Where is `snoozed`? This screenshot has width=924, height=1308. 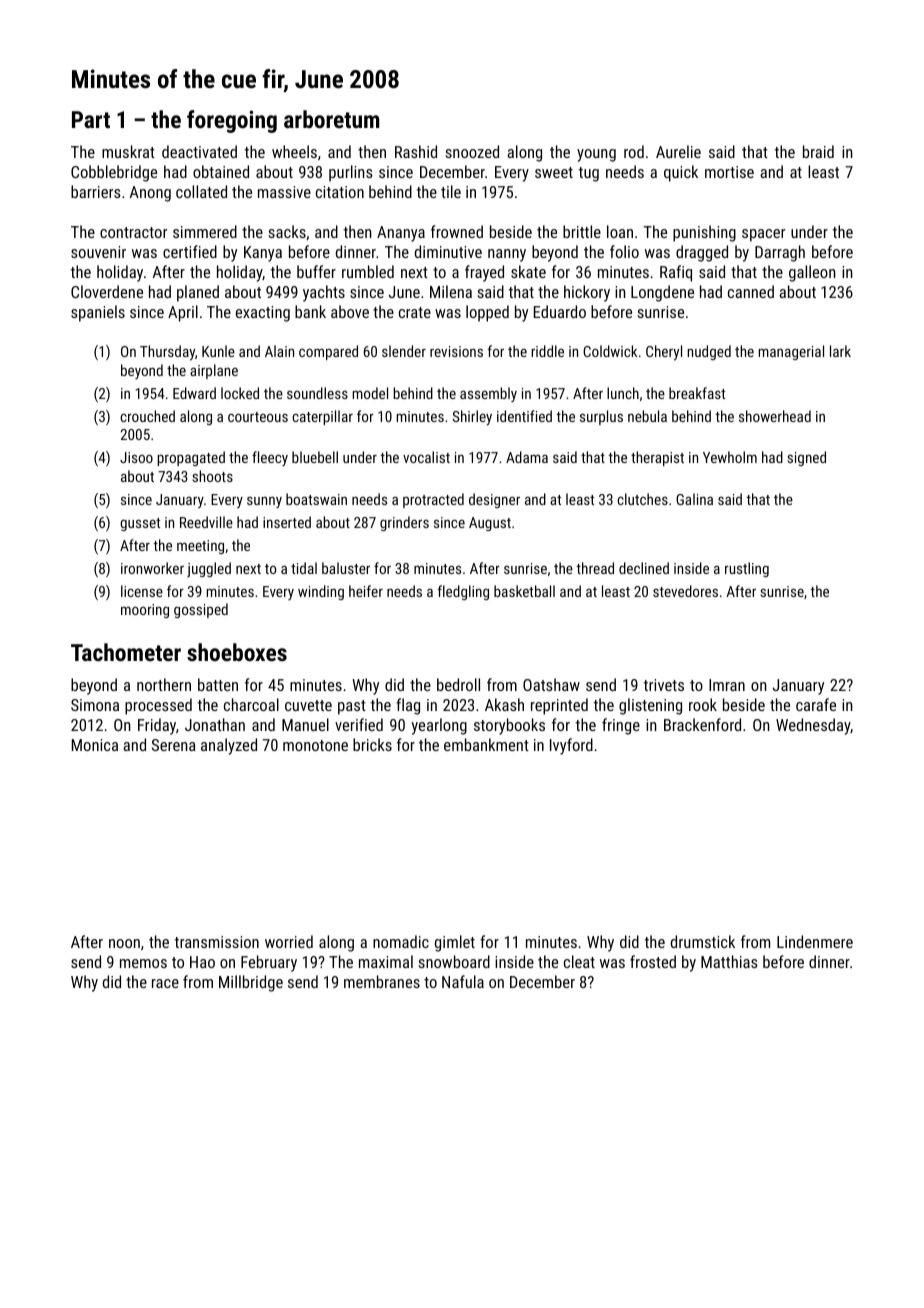
snoozed is located at coordinates (472, 151).
